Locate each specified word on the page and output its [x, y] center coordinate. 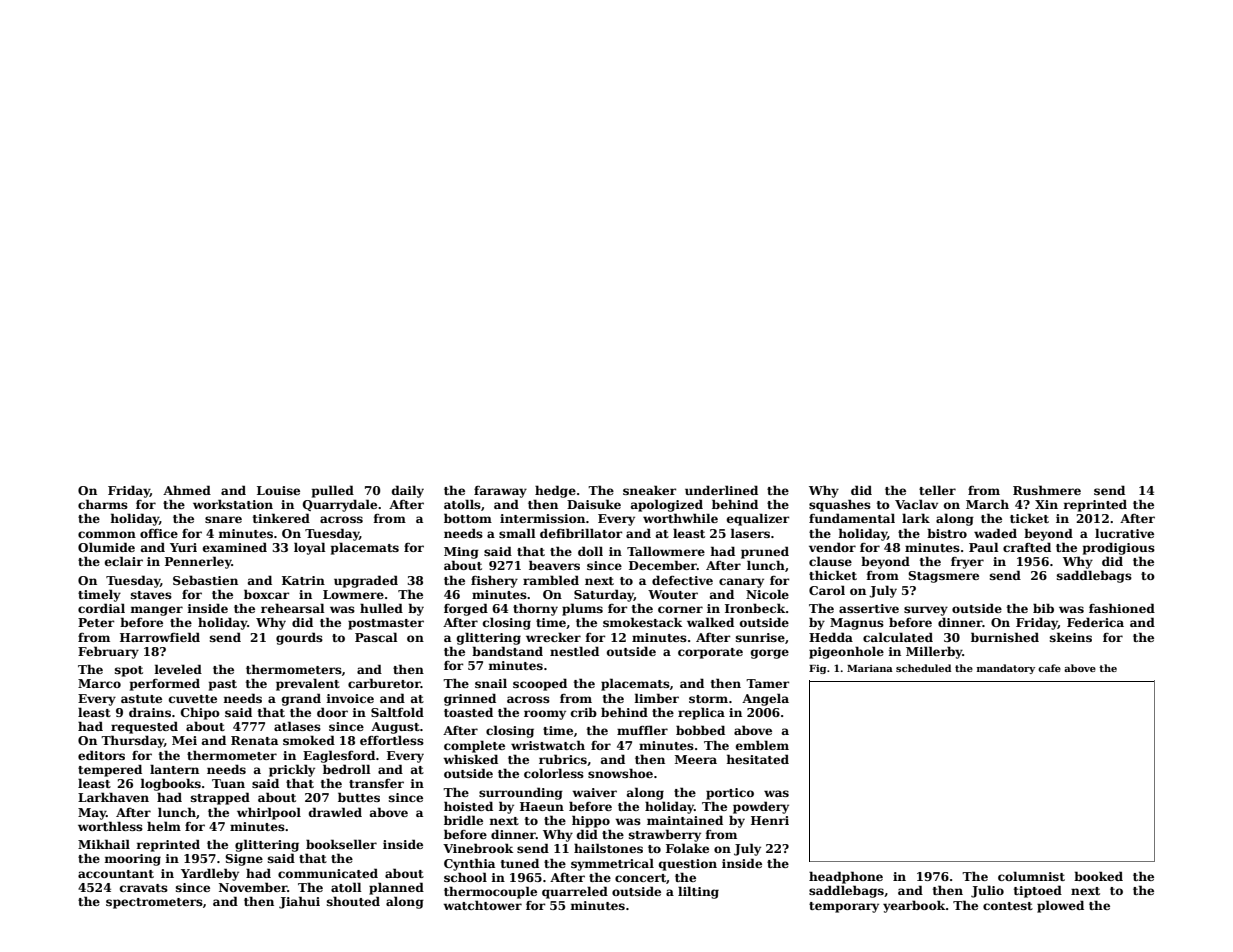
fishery [494, 581]
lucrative [1124, 533]
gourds [299, 638]
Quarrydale [340, 505]
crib [584, 712]
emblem [762, 745]
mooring [132, 860]
